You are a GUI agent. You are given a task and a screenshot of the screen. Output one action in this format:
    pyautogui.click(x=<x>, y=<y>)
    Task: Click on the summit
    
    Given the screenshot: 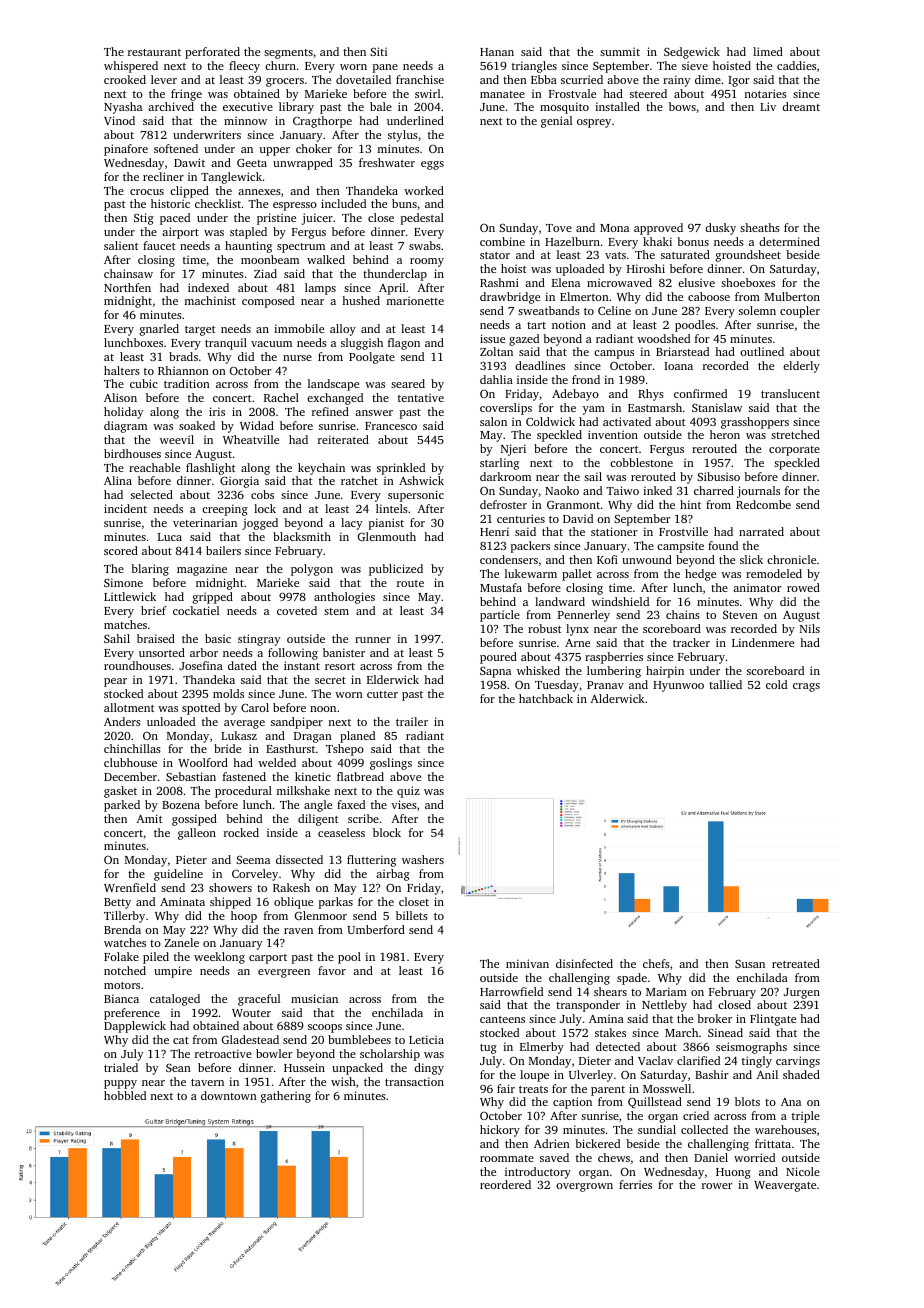 What is the action you would take?
    pyautogui.click(x=620, y=51)
